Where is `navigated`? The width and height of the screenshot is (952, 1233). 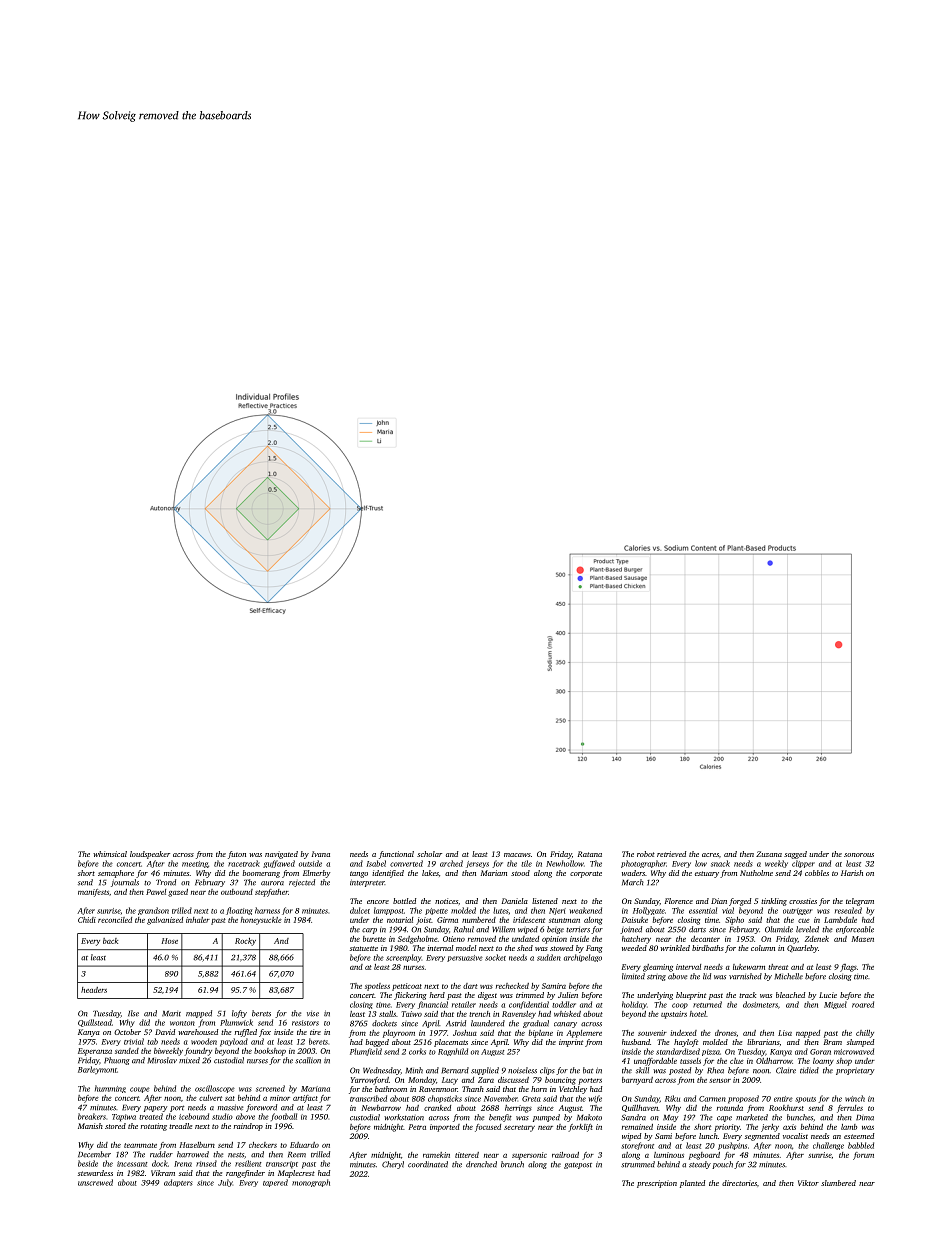 navigated is located at coordinates (281, 855).
